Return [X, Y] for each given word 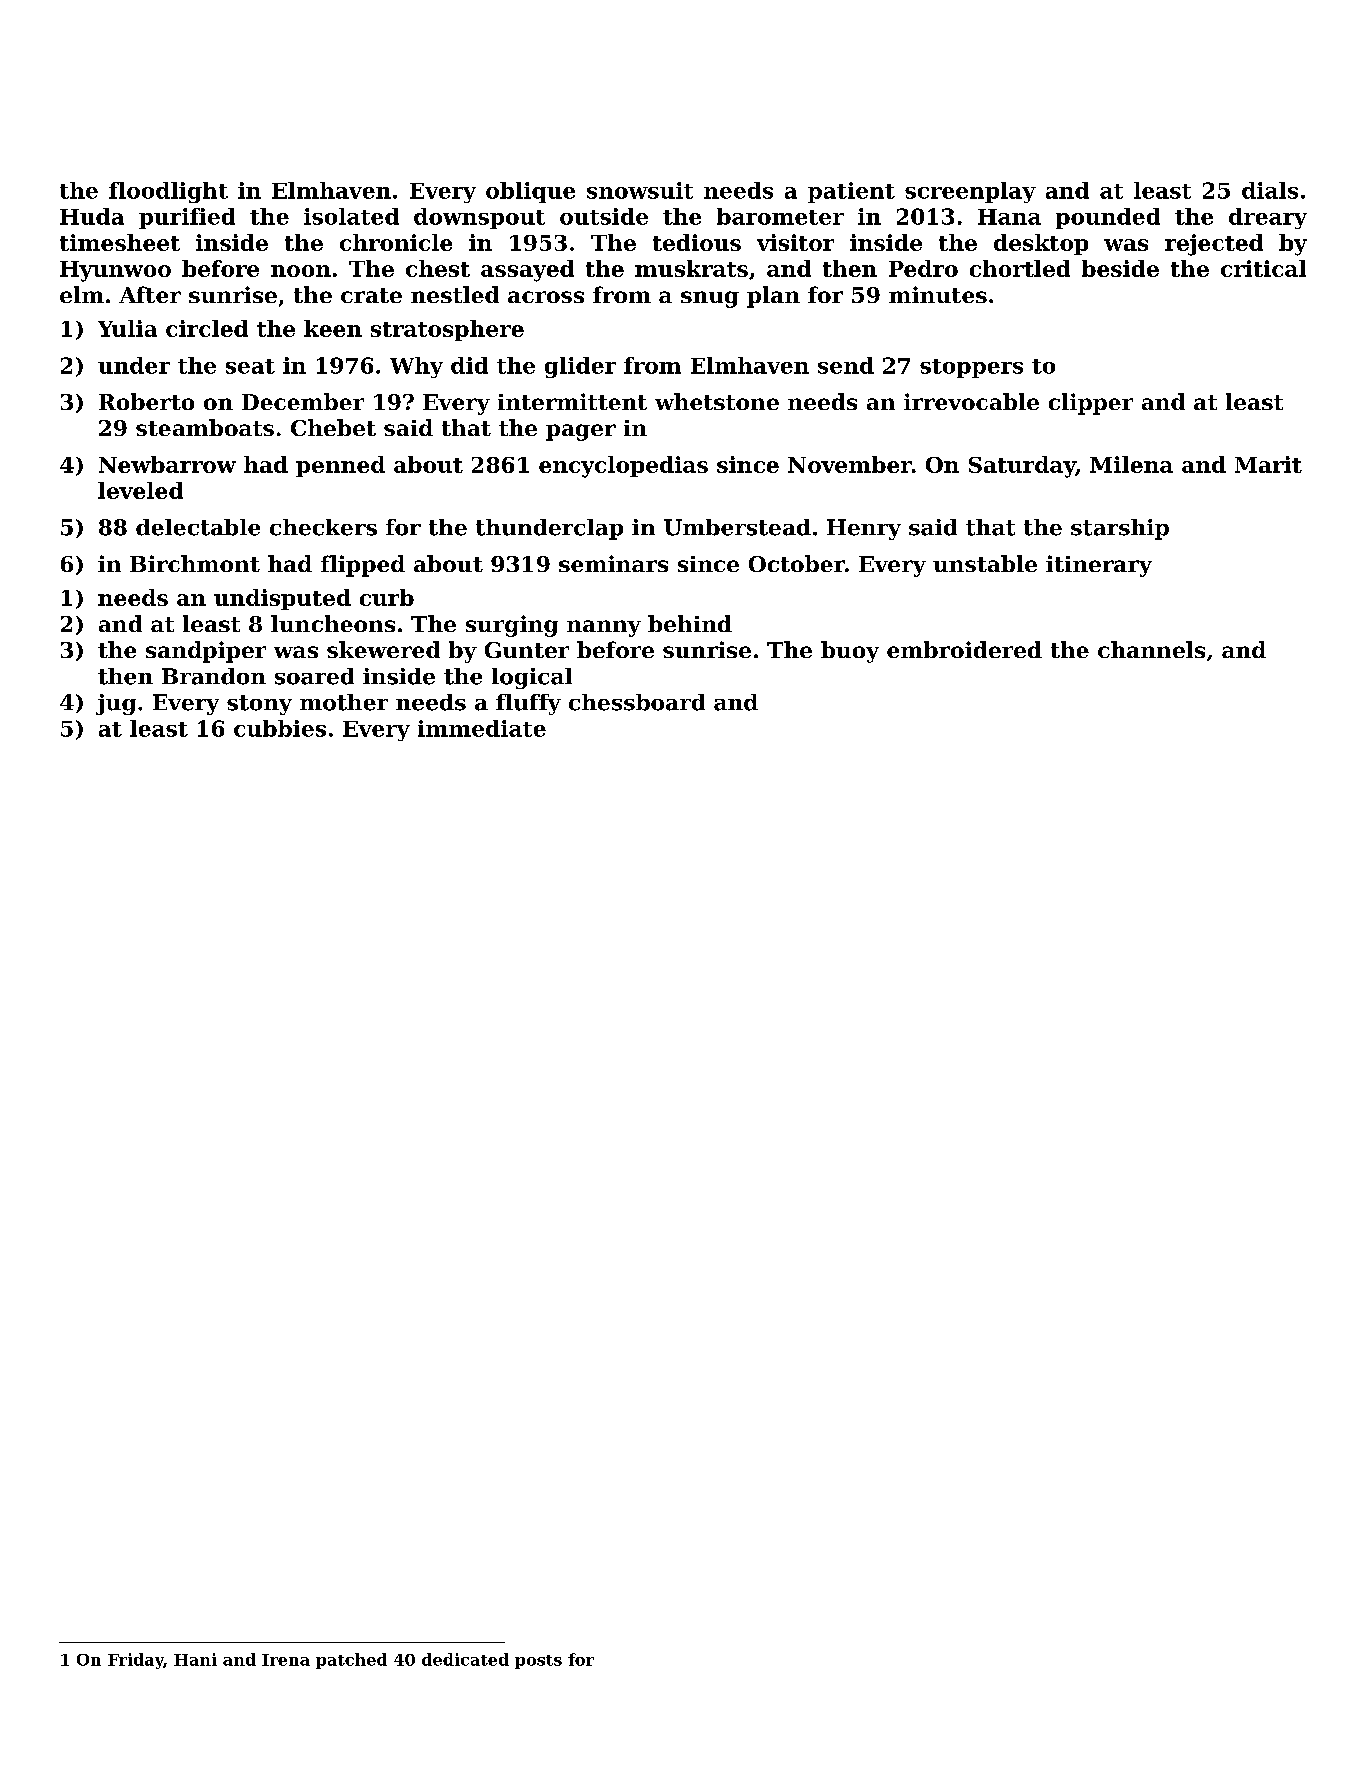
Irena [286, 1660]
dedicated [465, 1659]
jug [116, 704]
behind [690, 623]
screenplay [970, 192]
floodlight [168, 192]
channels [1151, 649]
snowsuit [640, 190]
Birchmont [195, 563]
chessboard [637, 702]
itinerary [1099, 566]
